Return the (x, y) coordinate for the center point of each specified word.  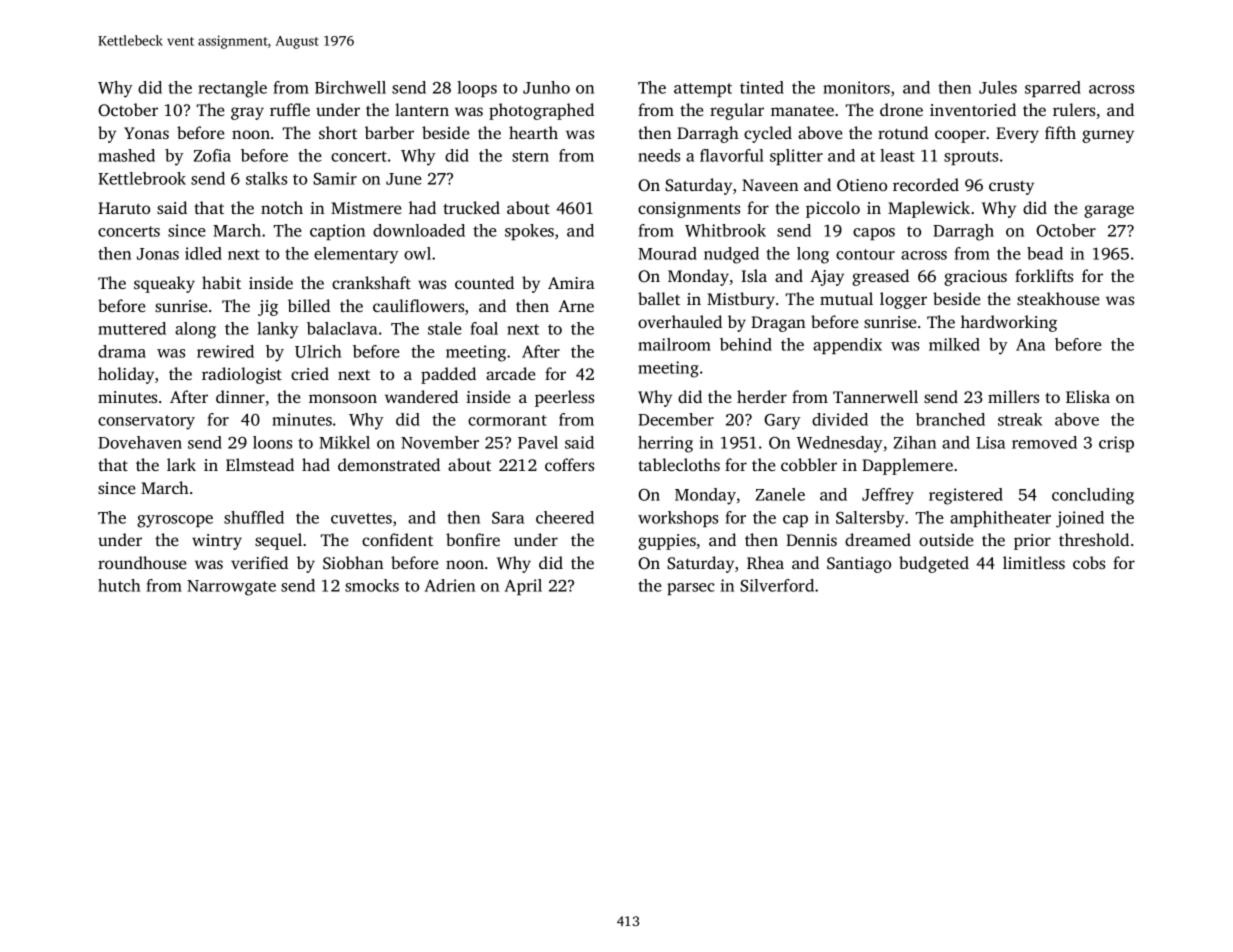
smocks (372, 585)
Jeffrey (888, 496)
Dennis (811, 540)
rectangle (232, 89)
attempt (703, 90)
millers (1013, 396)
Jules (998, 87)
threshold (1094, 539)
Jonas (158, 254)
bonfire (473, 539)
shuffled (254, 517)
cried (310, 373)
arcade (511, 373)
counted (484, 282)
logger (903, 300)
